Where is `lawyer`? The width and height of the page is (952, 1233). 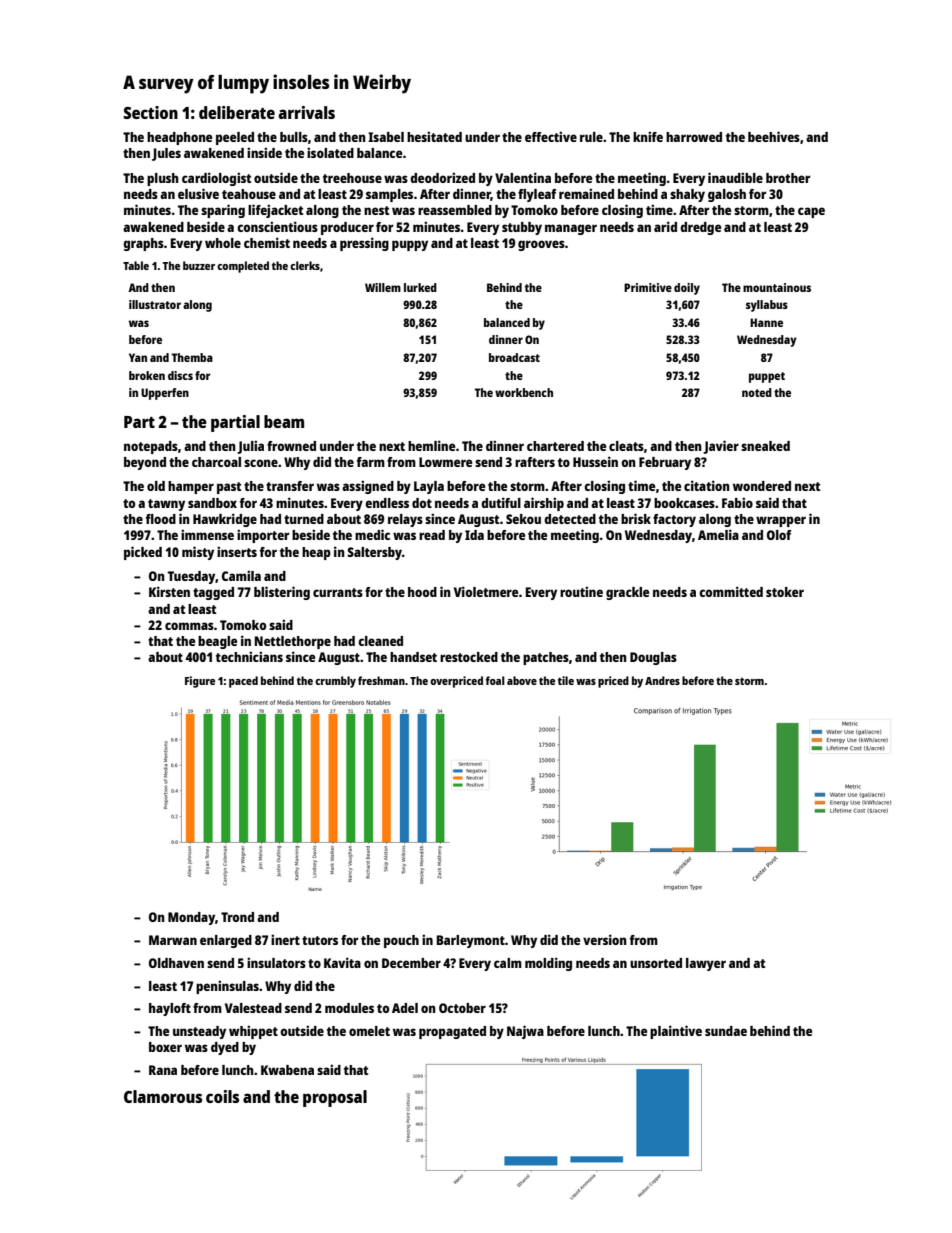
lawyer is located at coordinates (706, 964).
